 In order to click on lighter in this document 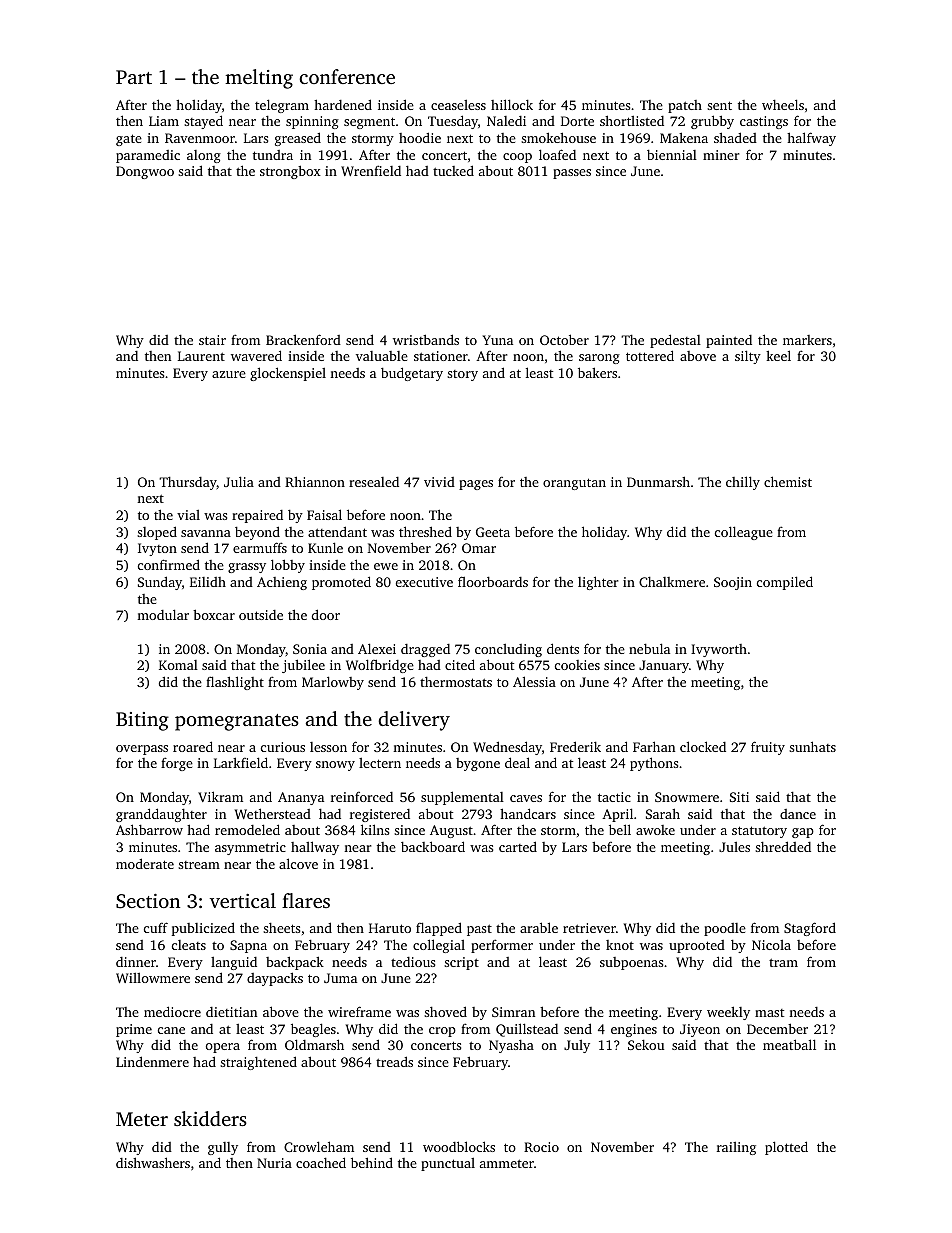, I will do `click(598, 583)`.
